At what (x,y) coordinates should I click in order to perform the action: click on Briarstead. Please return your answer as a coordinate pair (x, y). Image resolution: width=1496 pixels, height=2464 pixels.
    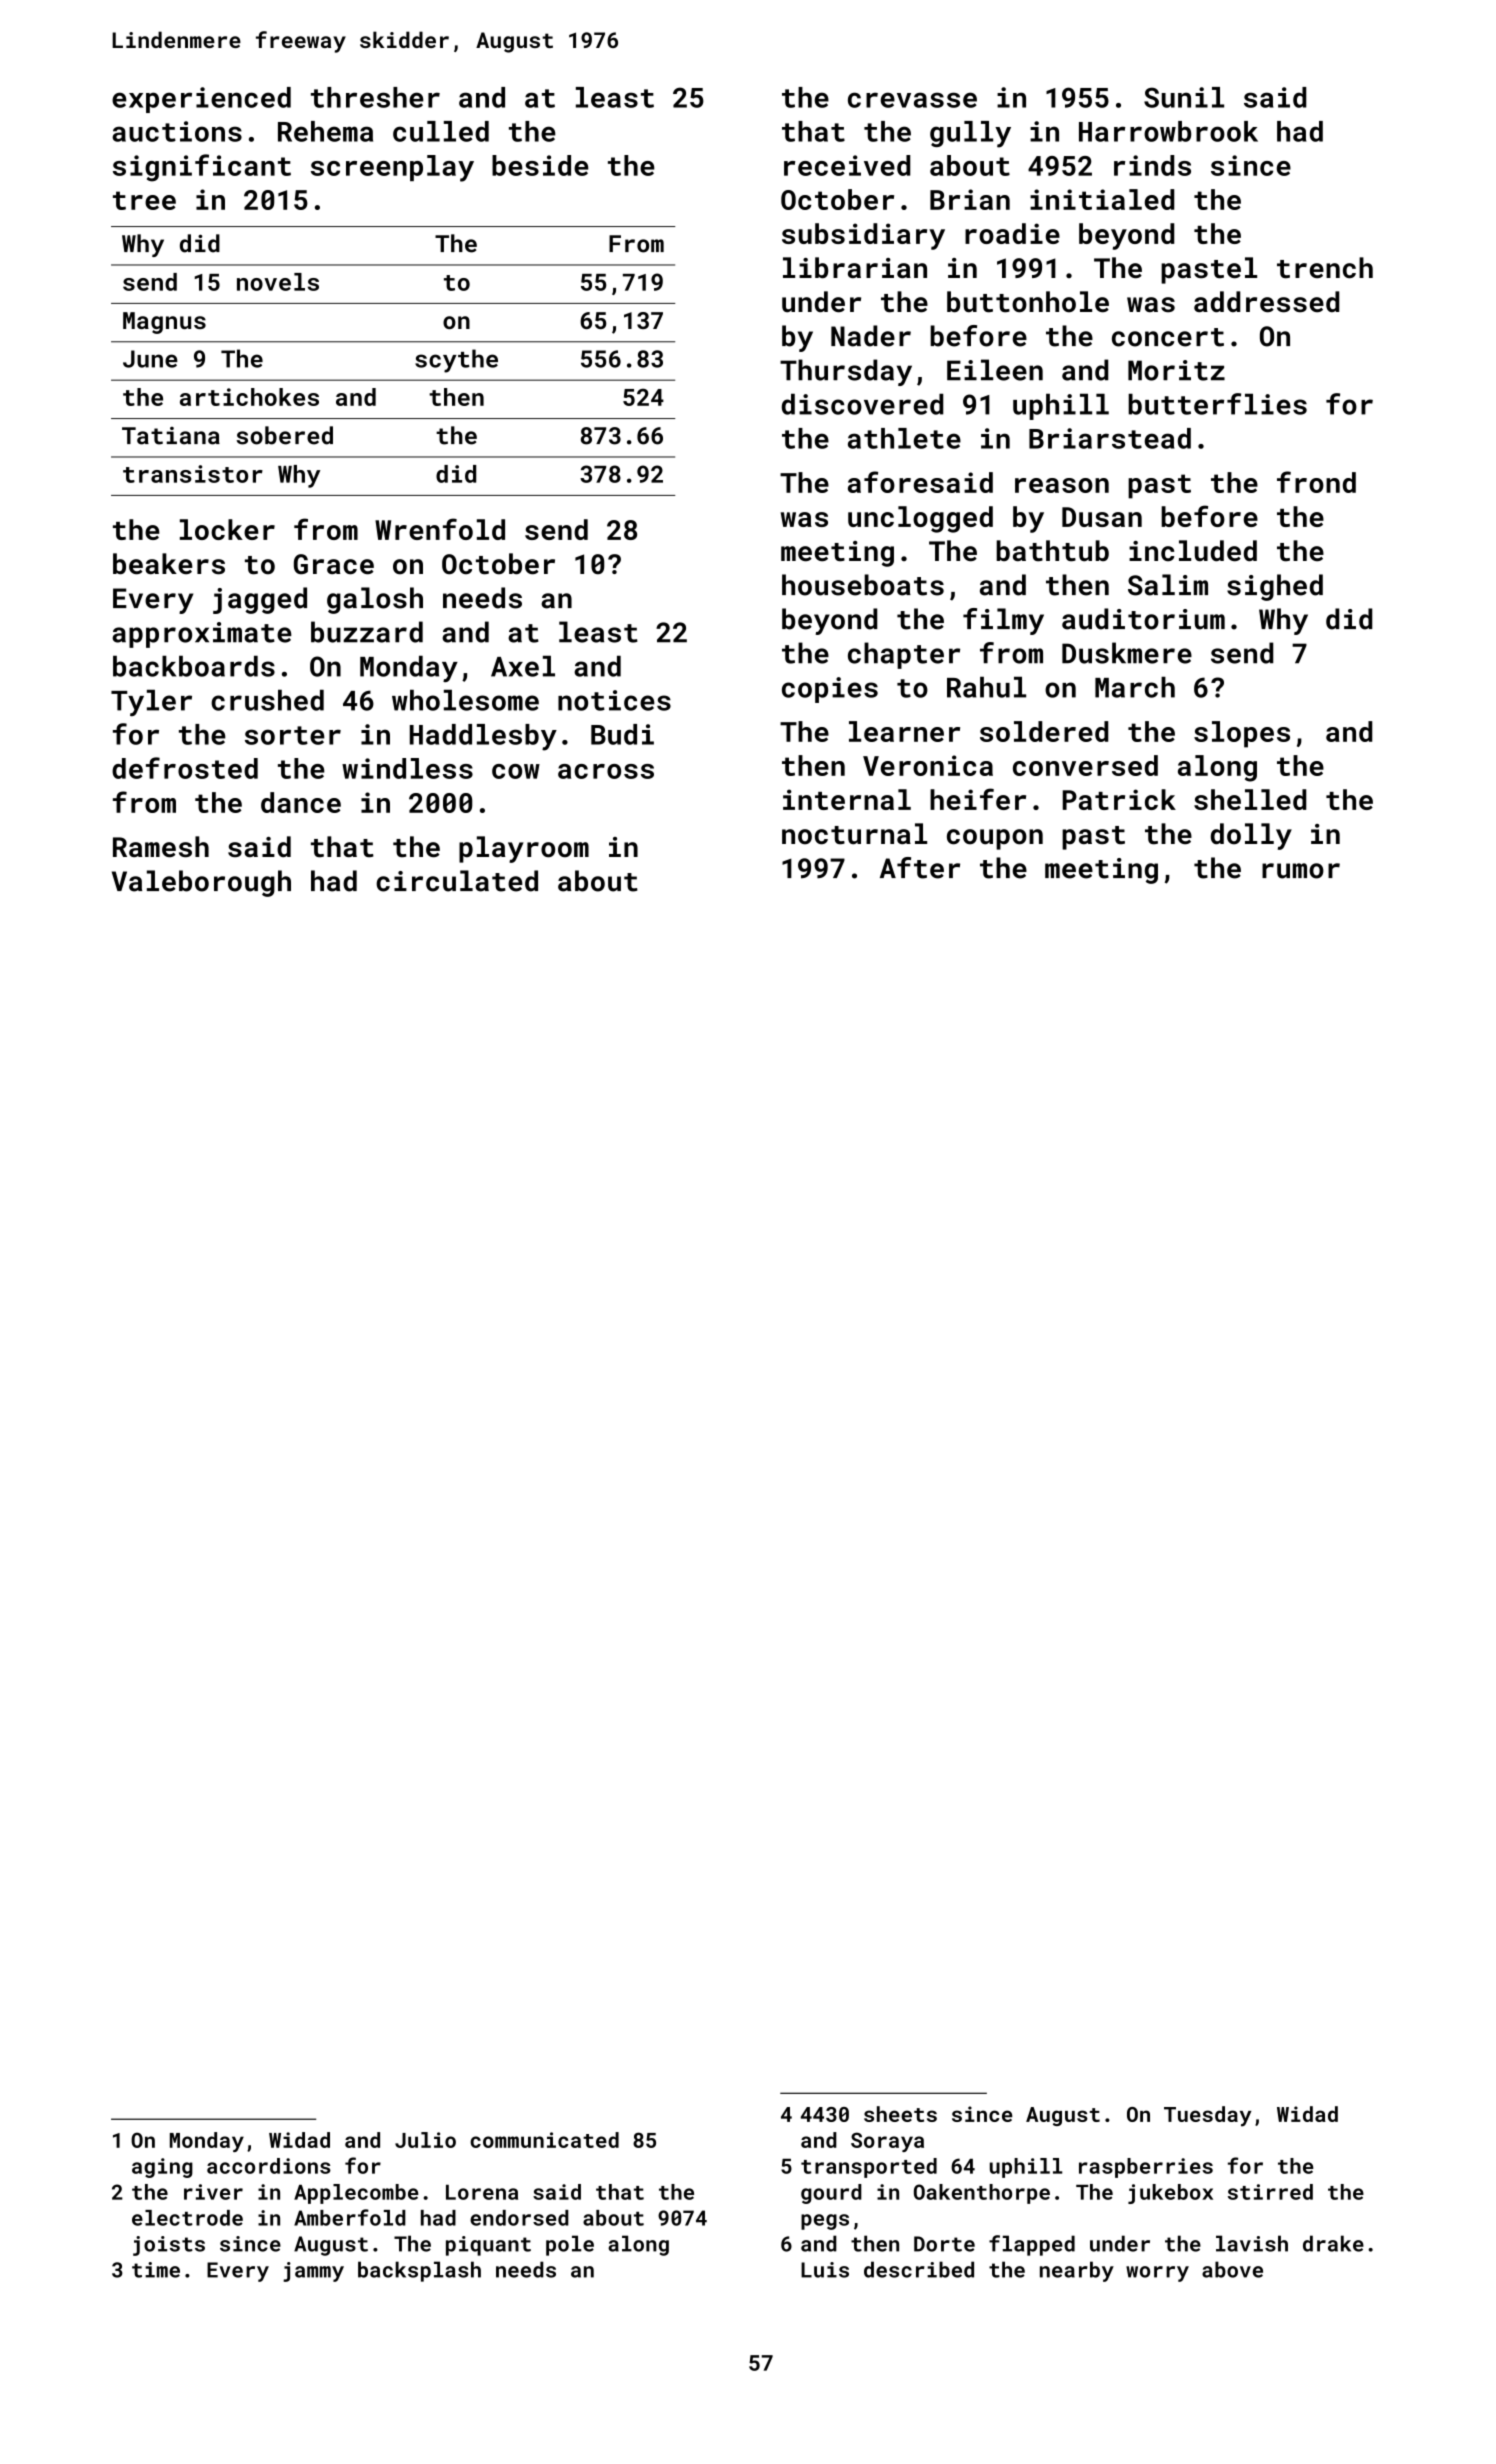
    Looking at the image, I should click on (1110, 438).
